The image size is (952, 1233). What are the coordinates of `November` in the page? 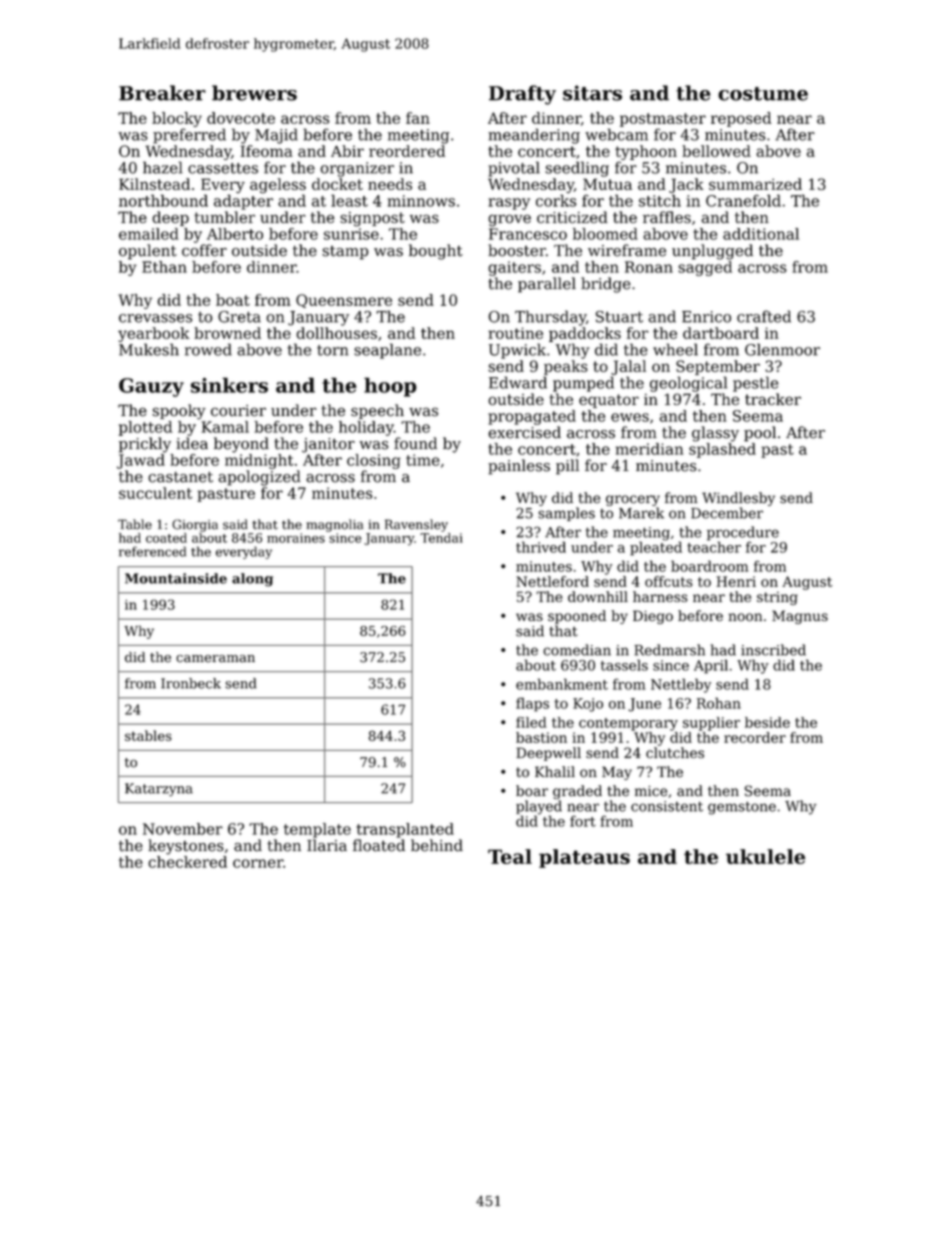 It's located at (183, 829).
